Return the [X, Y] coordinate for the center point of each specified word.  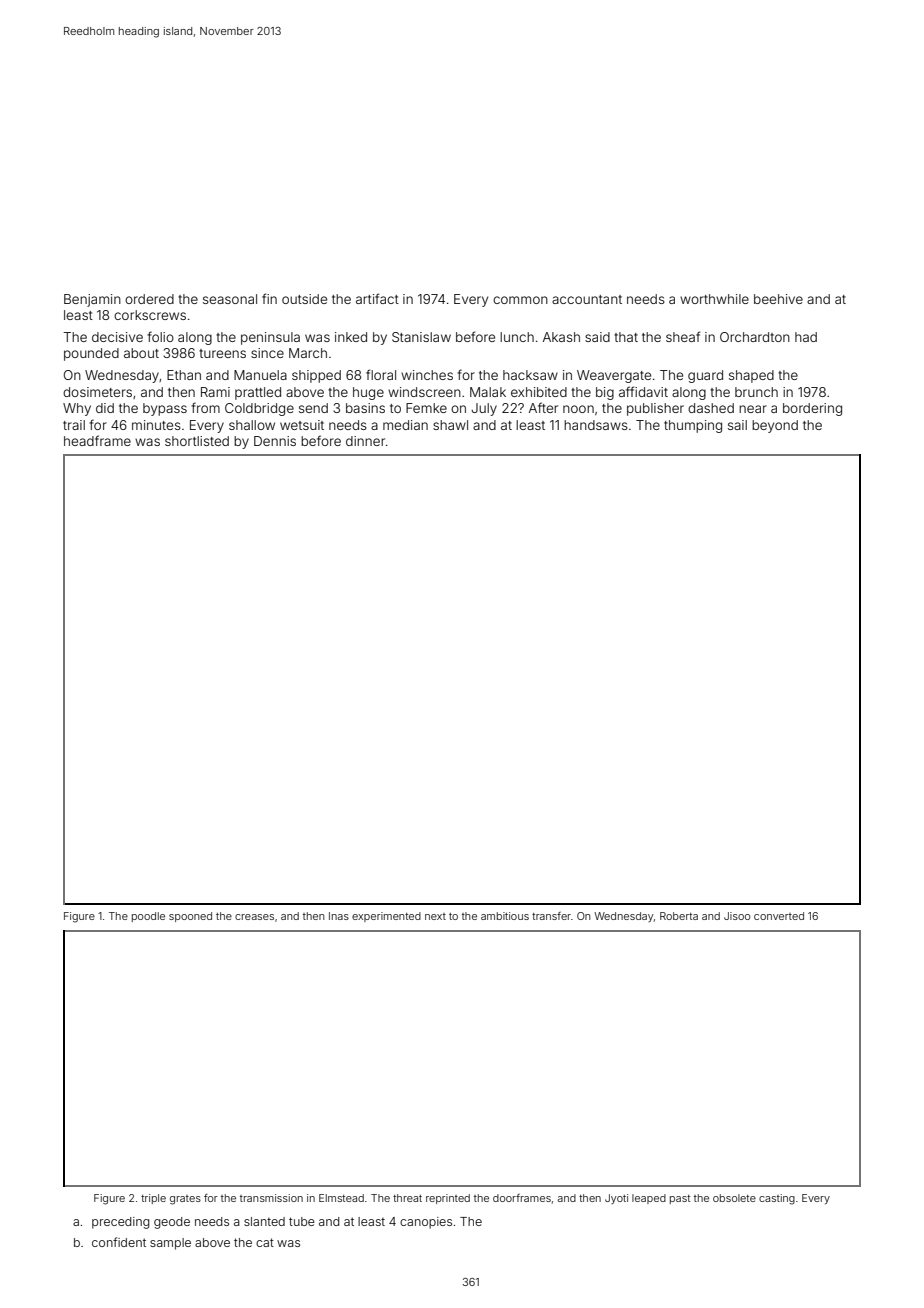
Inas [339, 916]
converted [779, 916]
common [520, 300]
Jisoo [737, 916]
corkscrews [150, 315]
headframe [97, 440]
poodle [148, 917]
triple [153, 1199]
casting [777, 1199]
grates [185, 1200]
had [806, 337]
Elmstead [341, 1198]
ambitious [505, 916]
